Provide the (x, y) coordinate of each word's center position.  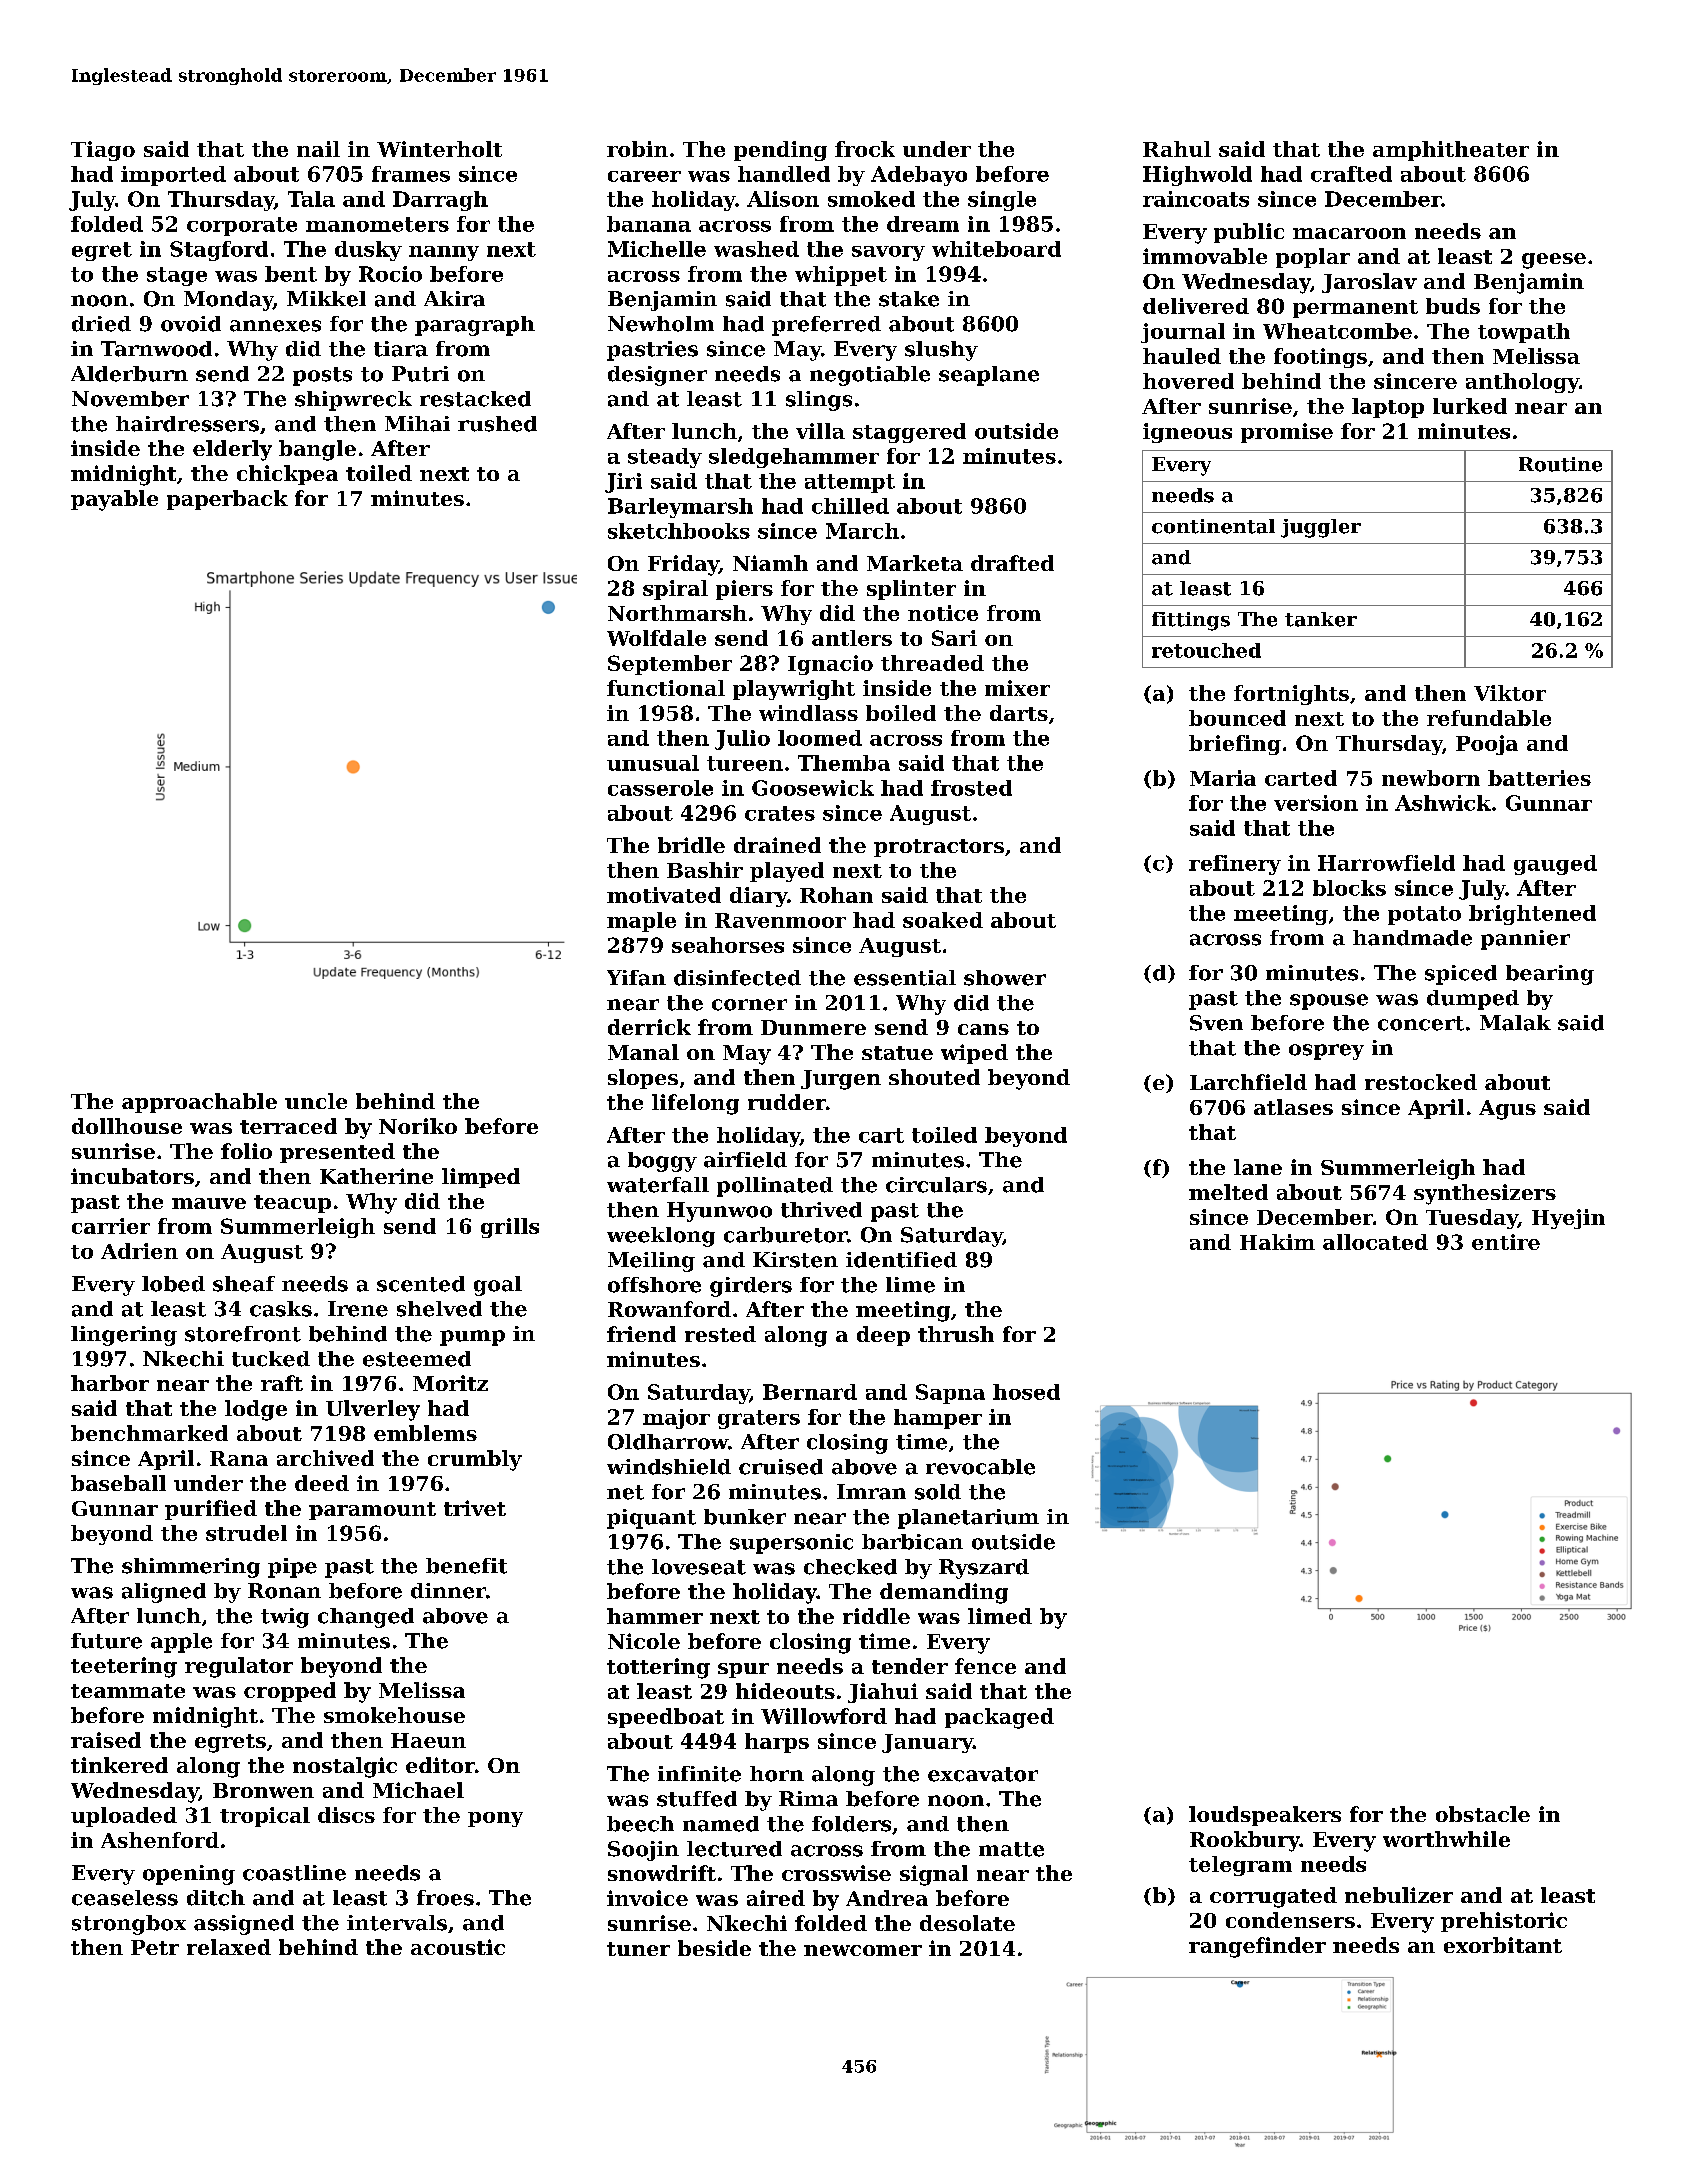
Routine (1560, 464)
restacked (475, 399)
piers (744, 590)
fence (985, 1666)
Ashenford (160, 1840)
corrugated (1273, 1897)
